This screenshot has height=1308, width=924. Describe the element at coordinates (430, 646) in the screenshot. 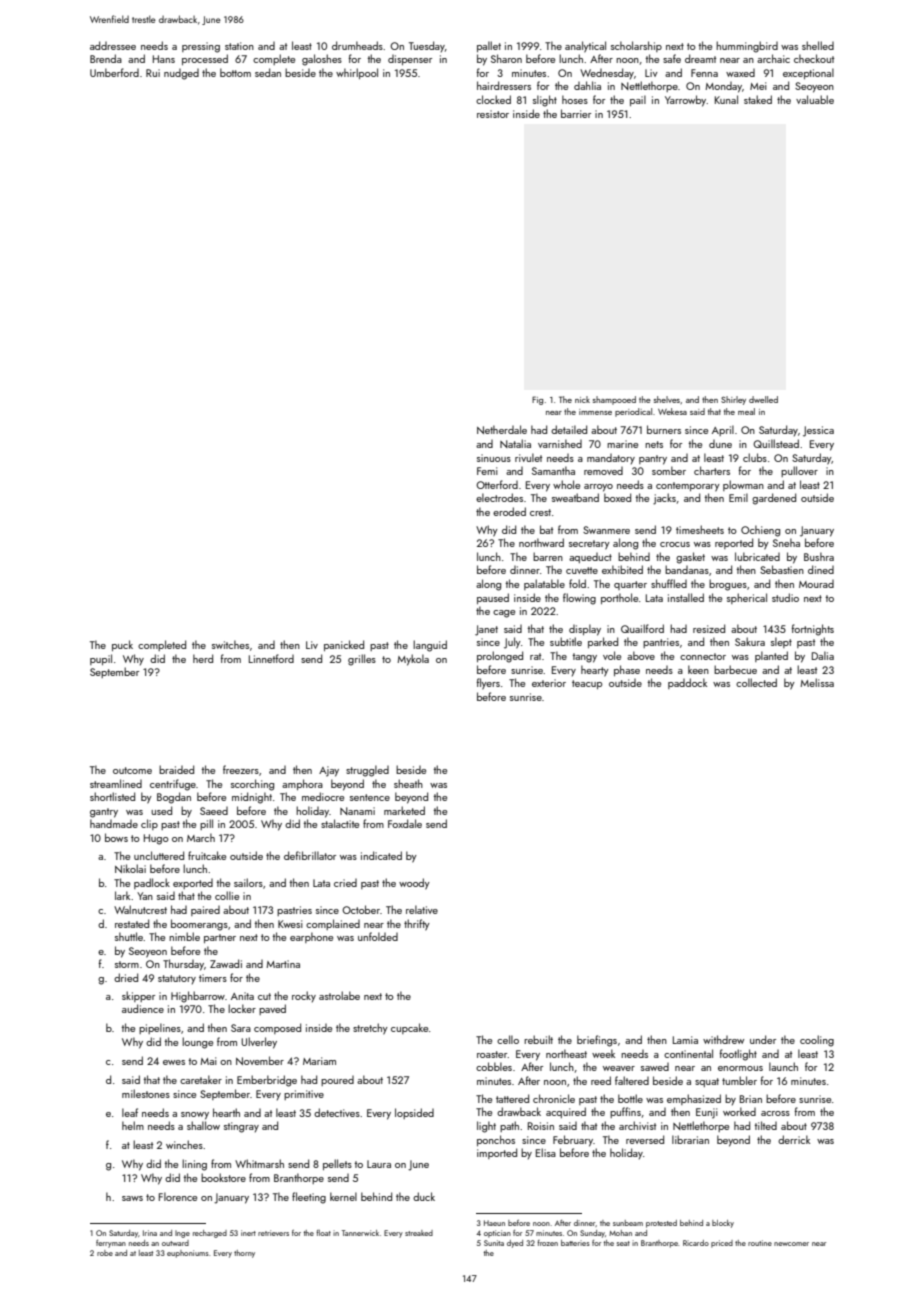

I see `languid` at that location.
